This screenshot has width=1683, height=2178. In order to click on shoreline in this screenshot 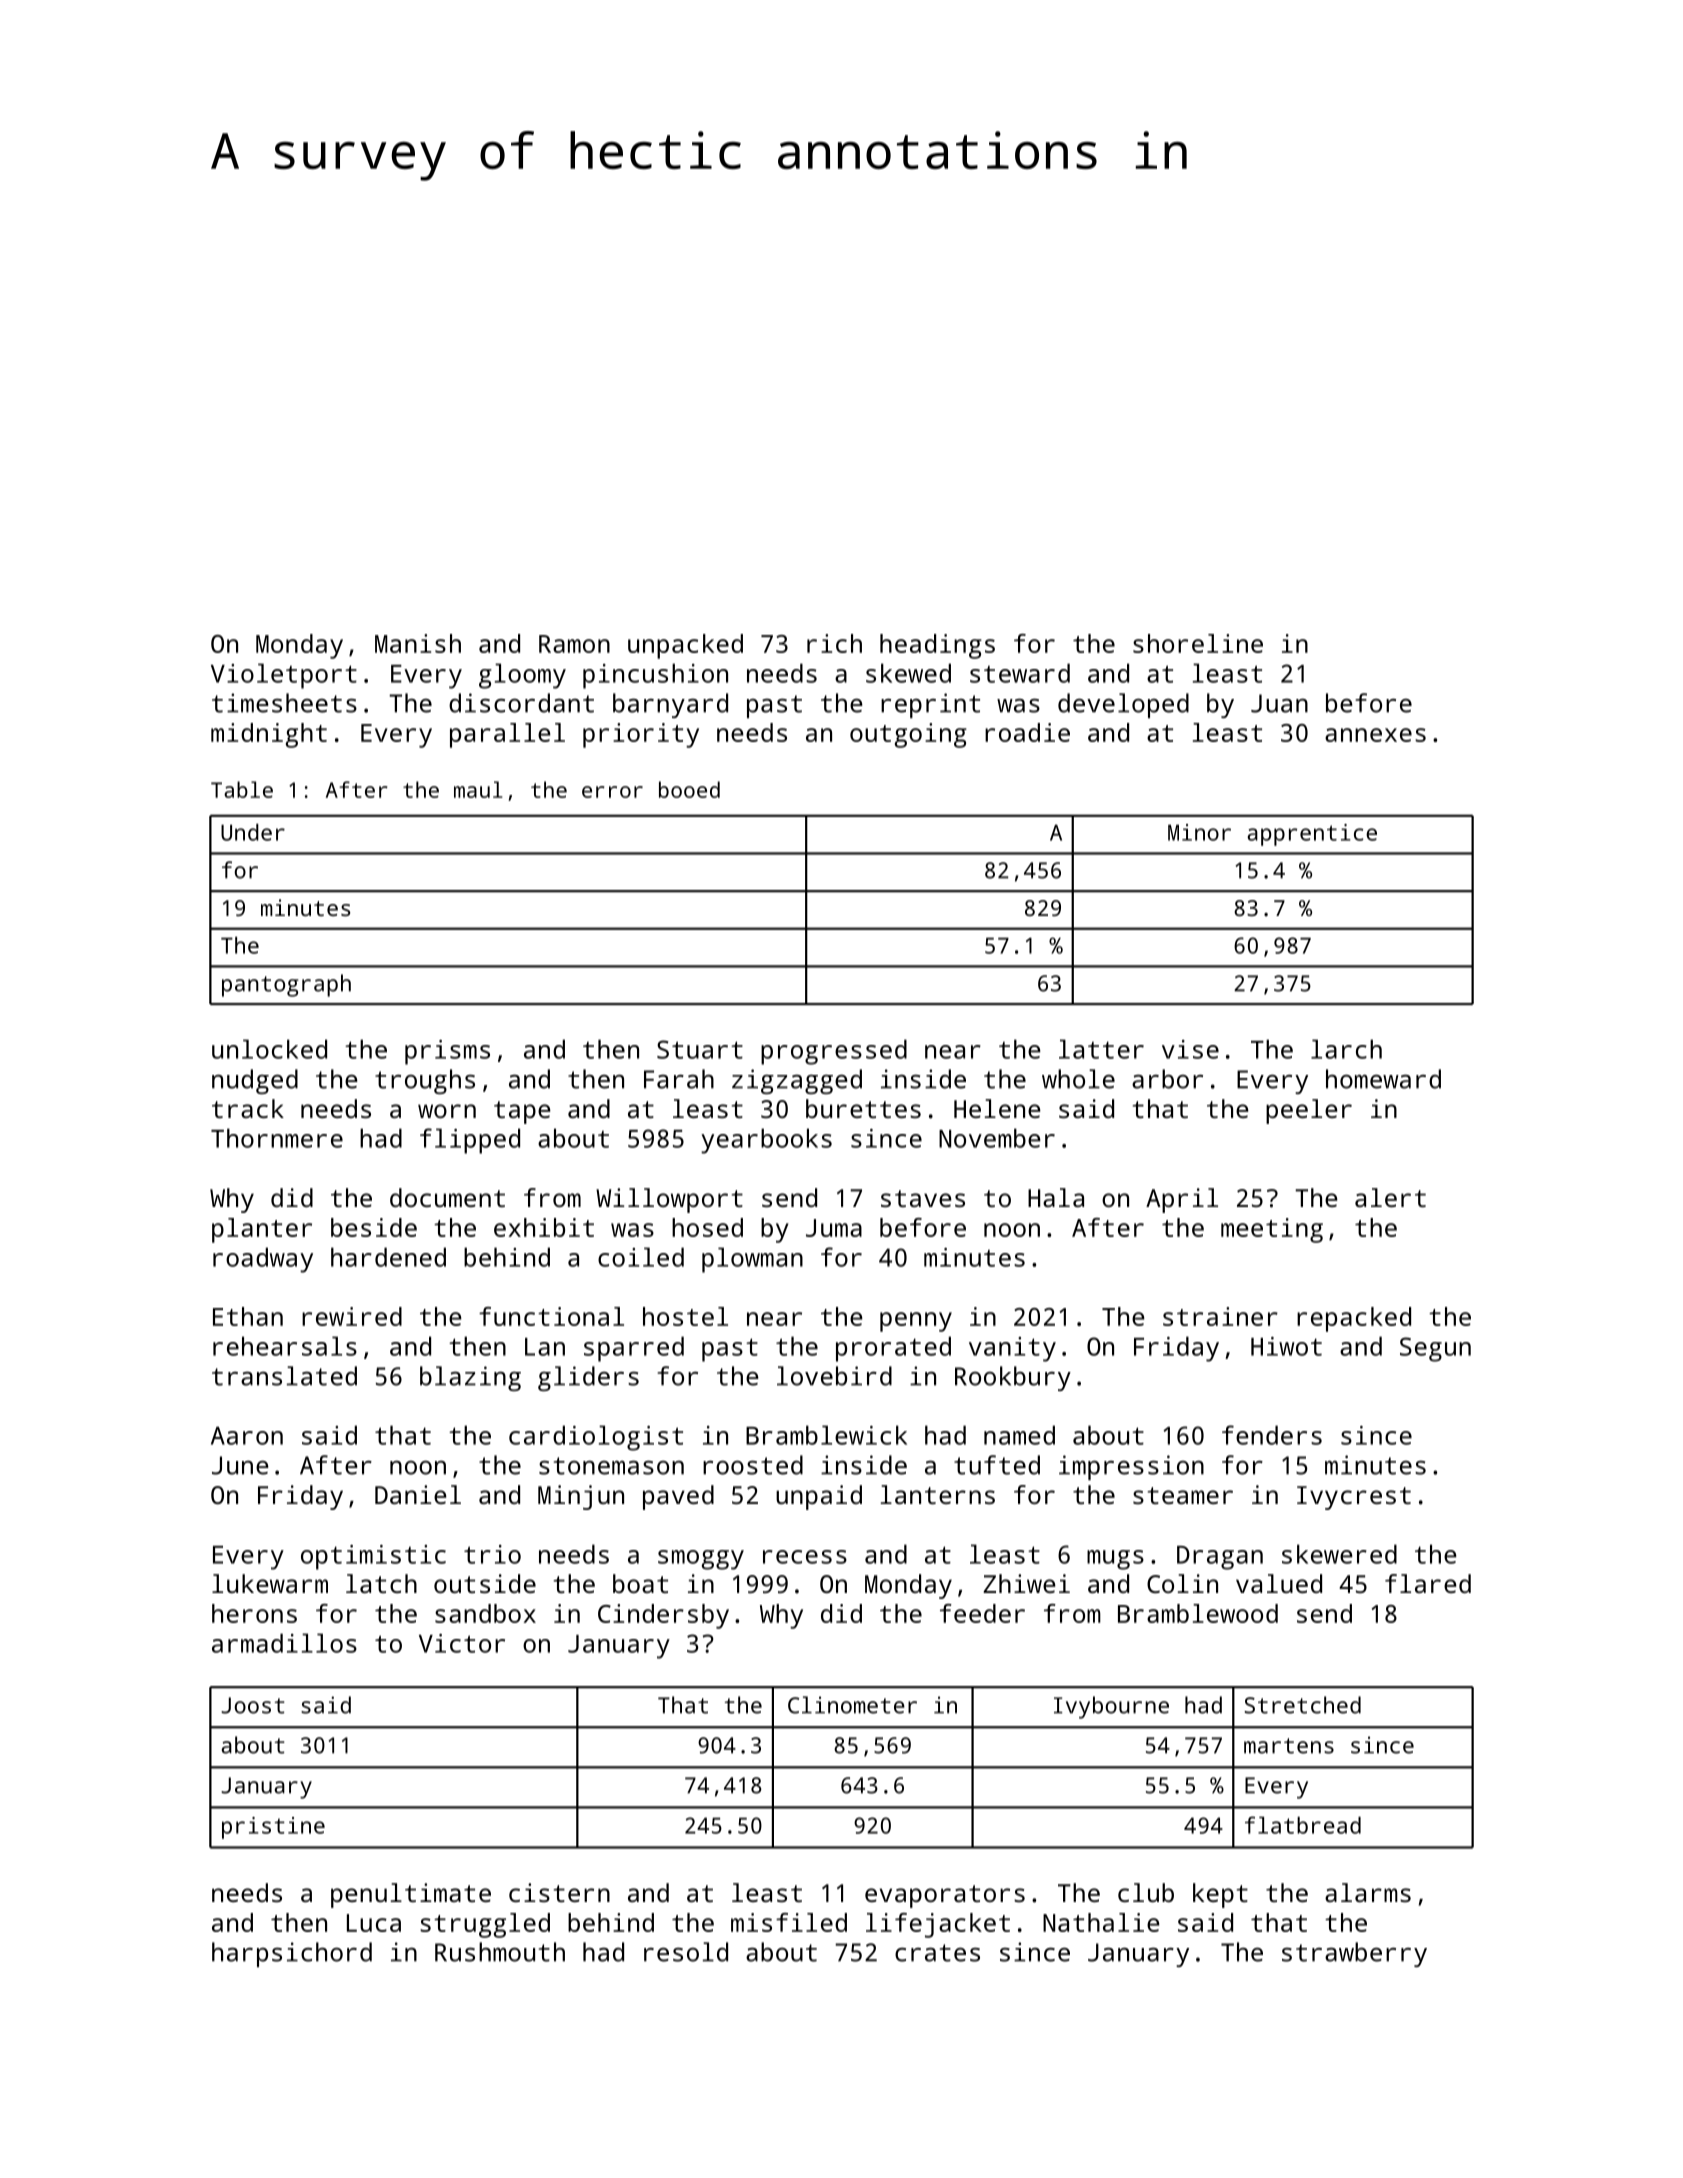, I will do `click(1198, 643)`.
